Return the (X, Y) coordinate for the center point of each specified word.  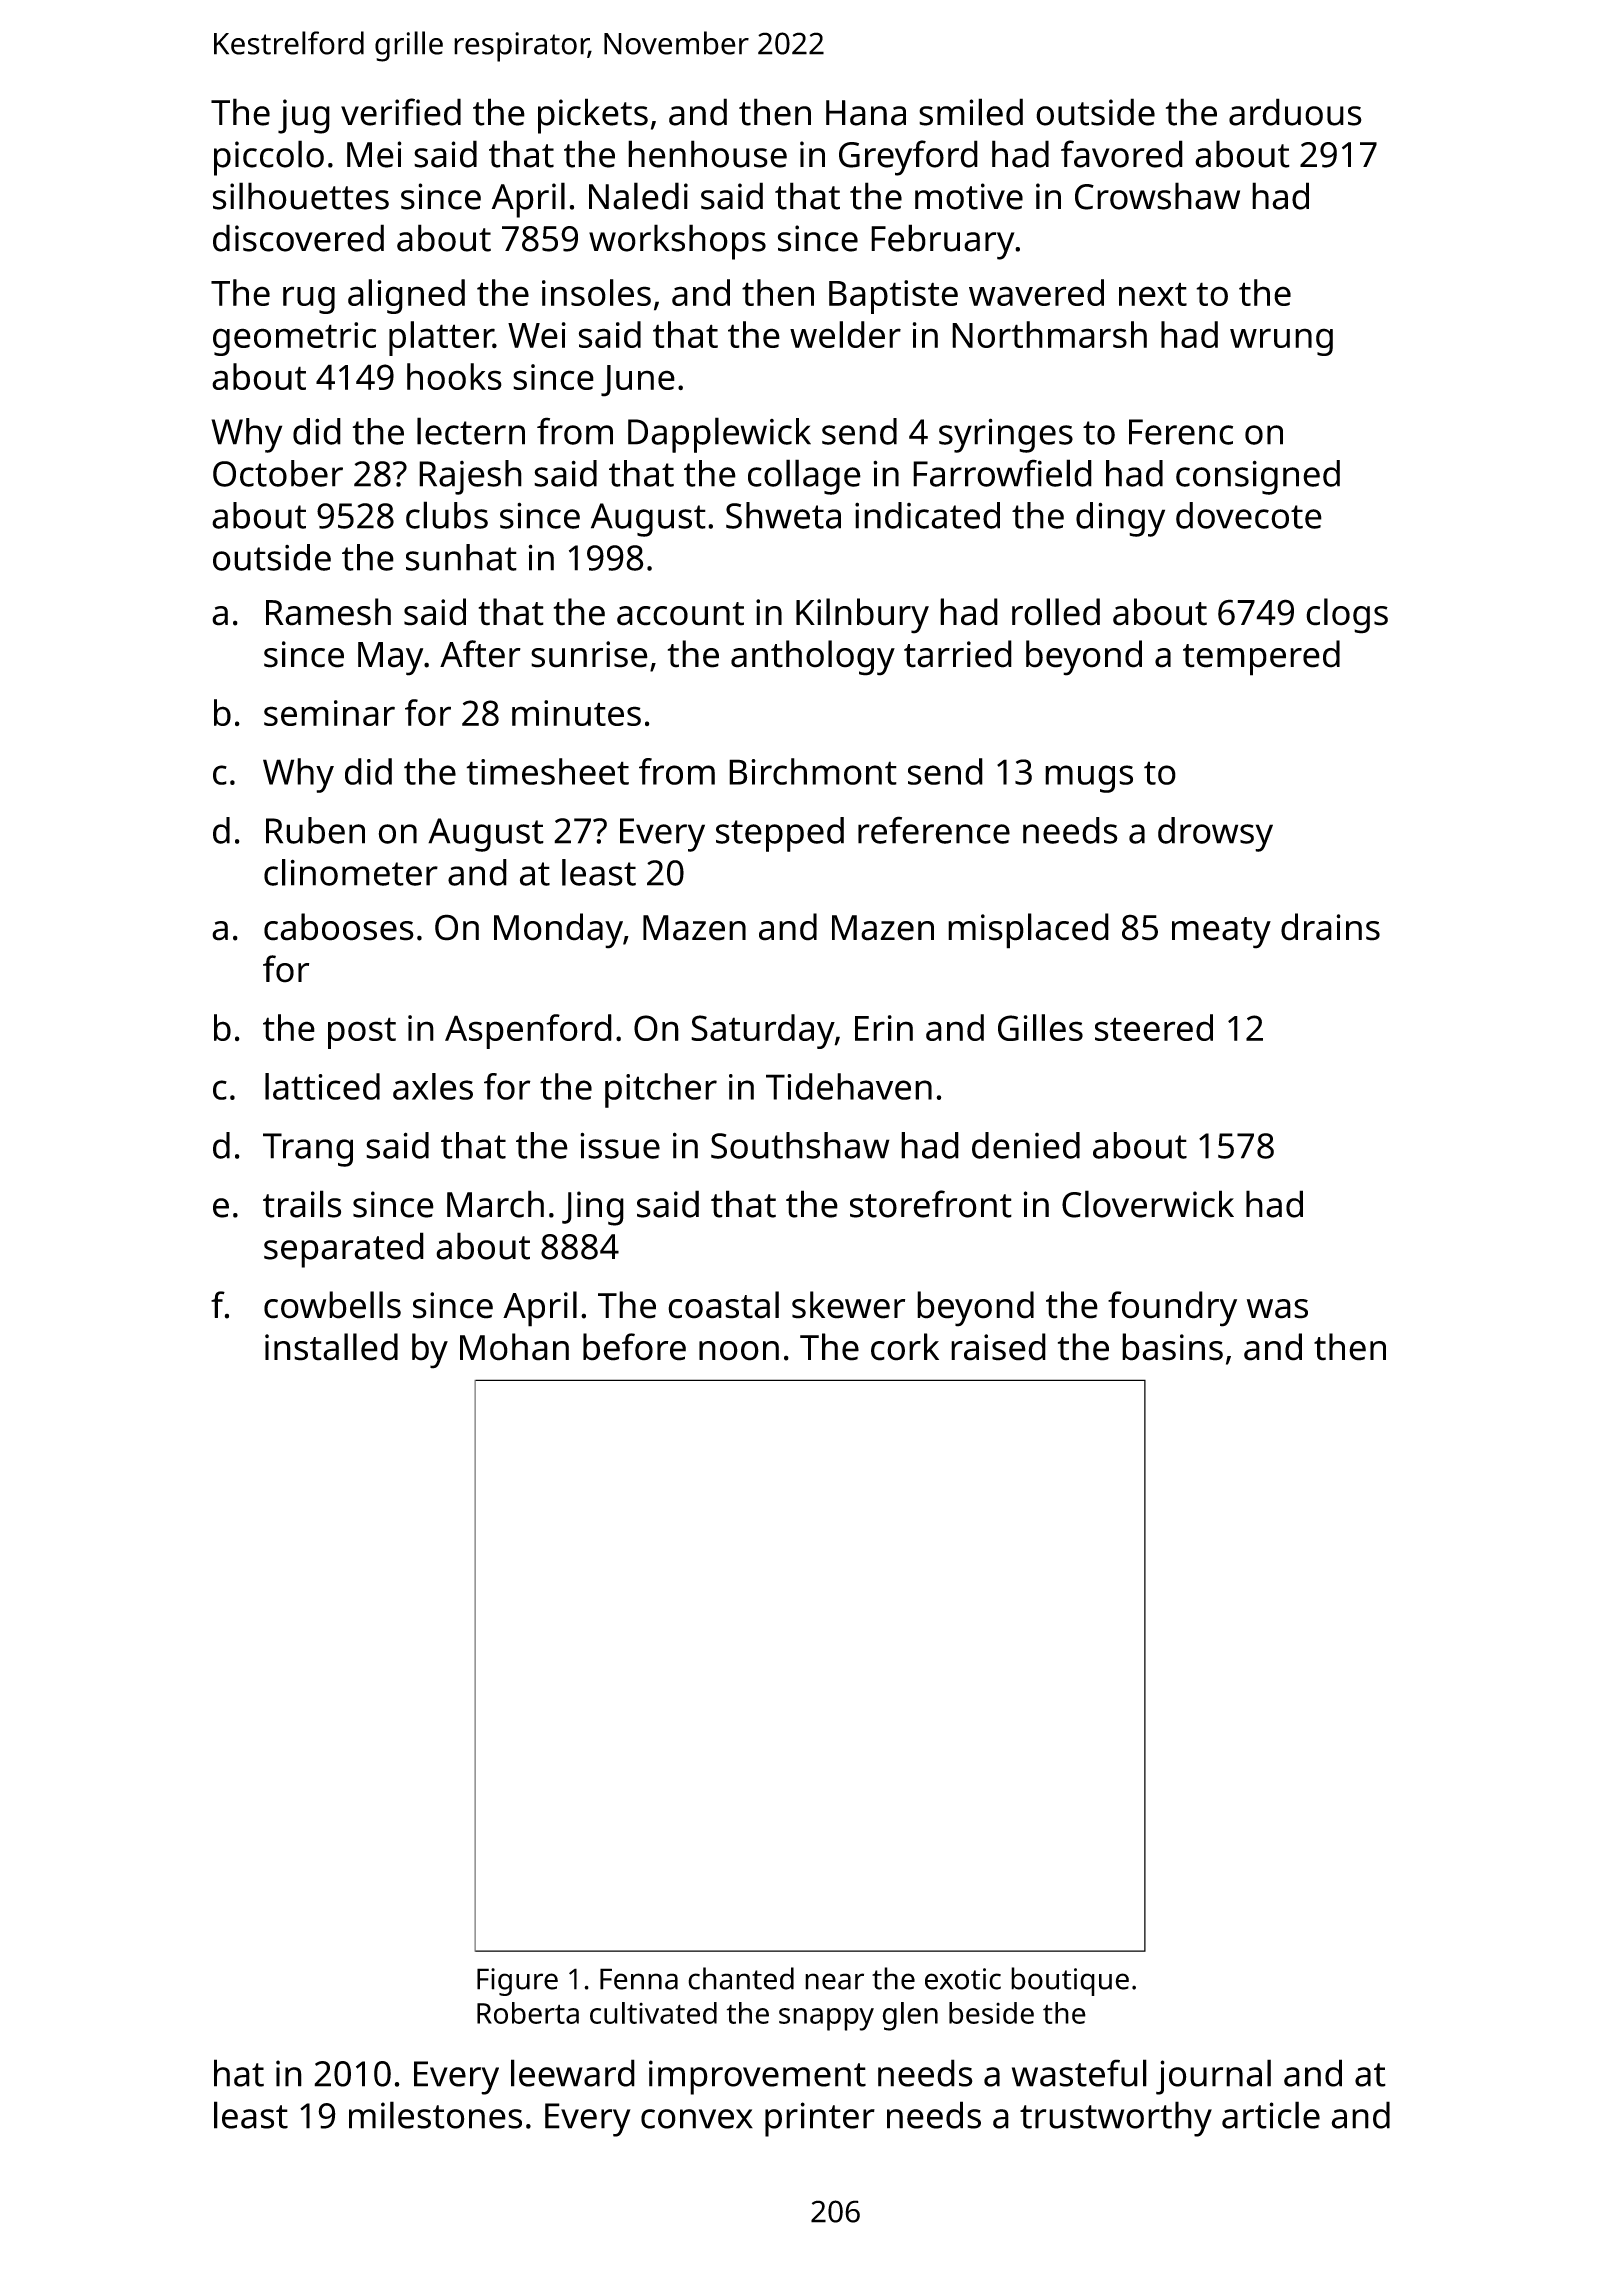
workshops (677, 242)
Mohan (514, 1347)
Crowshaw (1157, 196)
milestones (435, 2115)
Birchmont (813, 771)
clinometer (351, 872)
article (1271, 2115)
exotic (963, 1979)
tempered (1261, 658)
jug (304, 116)
